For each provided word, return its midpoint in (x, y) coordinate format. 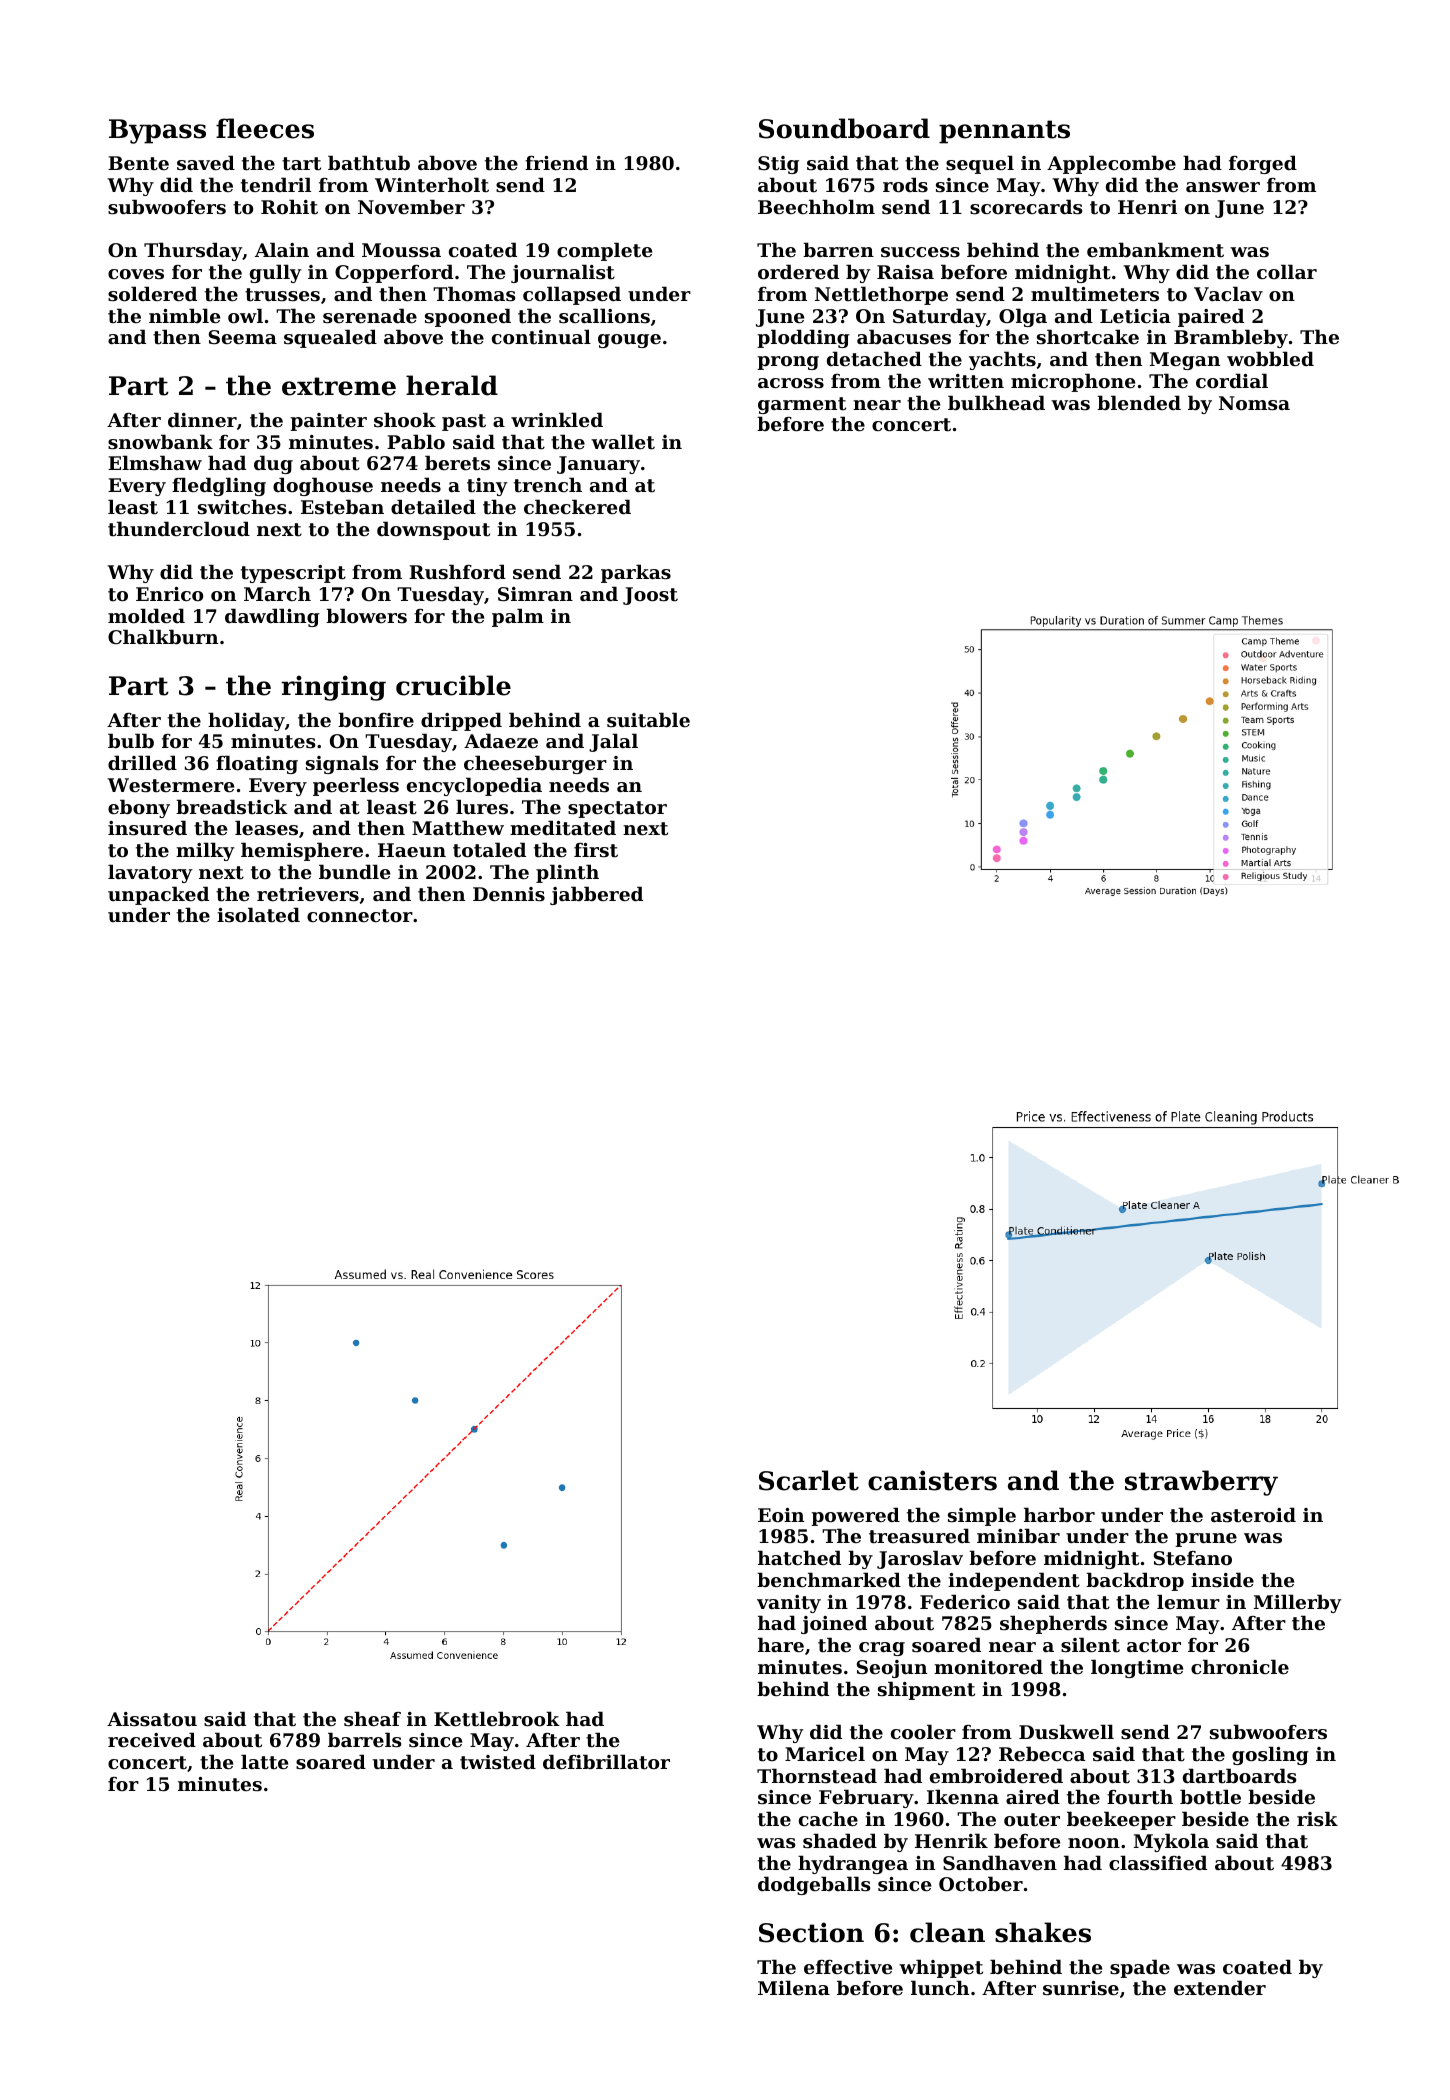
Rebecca (1042, 1753)
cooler (923, 1732)
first (596, 850)
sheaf (372, 1719)
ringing (333, 688)
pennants (1004, 132)
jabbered (596, 895)
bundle (354, 871)
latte (264, 1762)
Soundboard (844, 128)
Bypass (157, 131)
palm (518, 617)
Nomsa (1254, 403)
